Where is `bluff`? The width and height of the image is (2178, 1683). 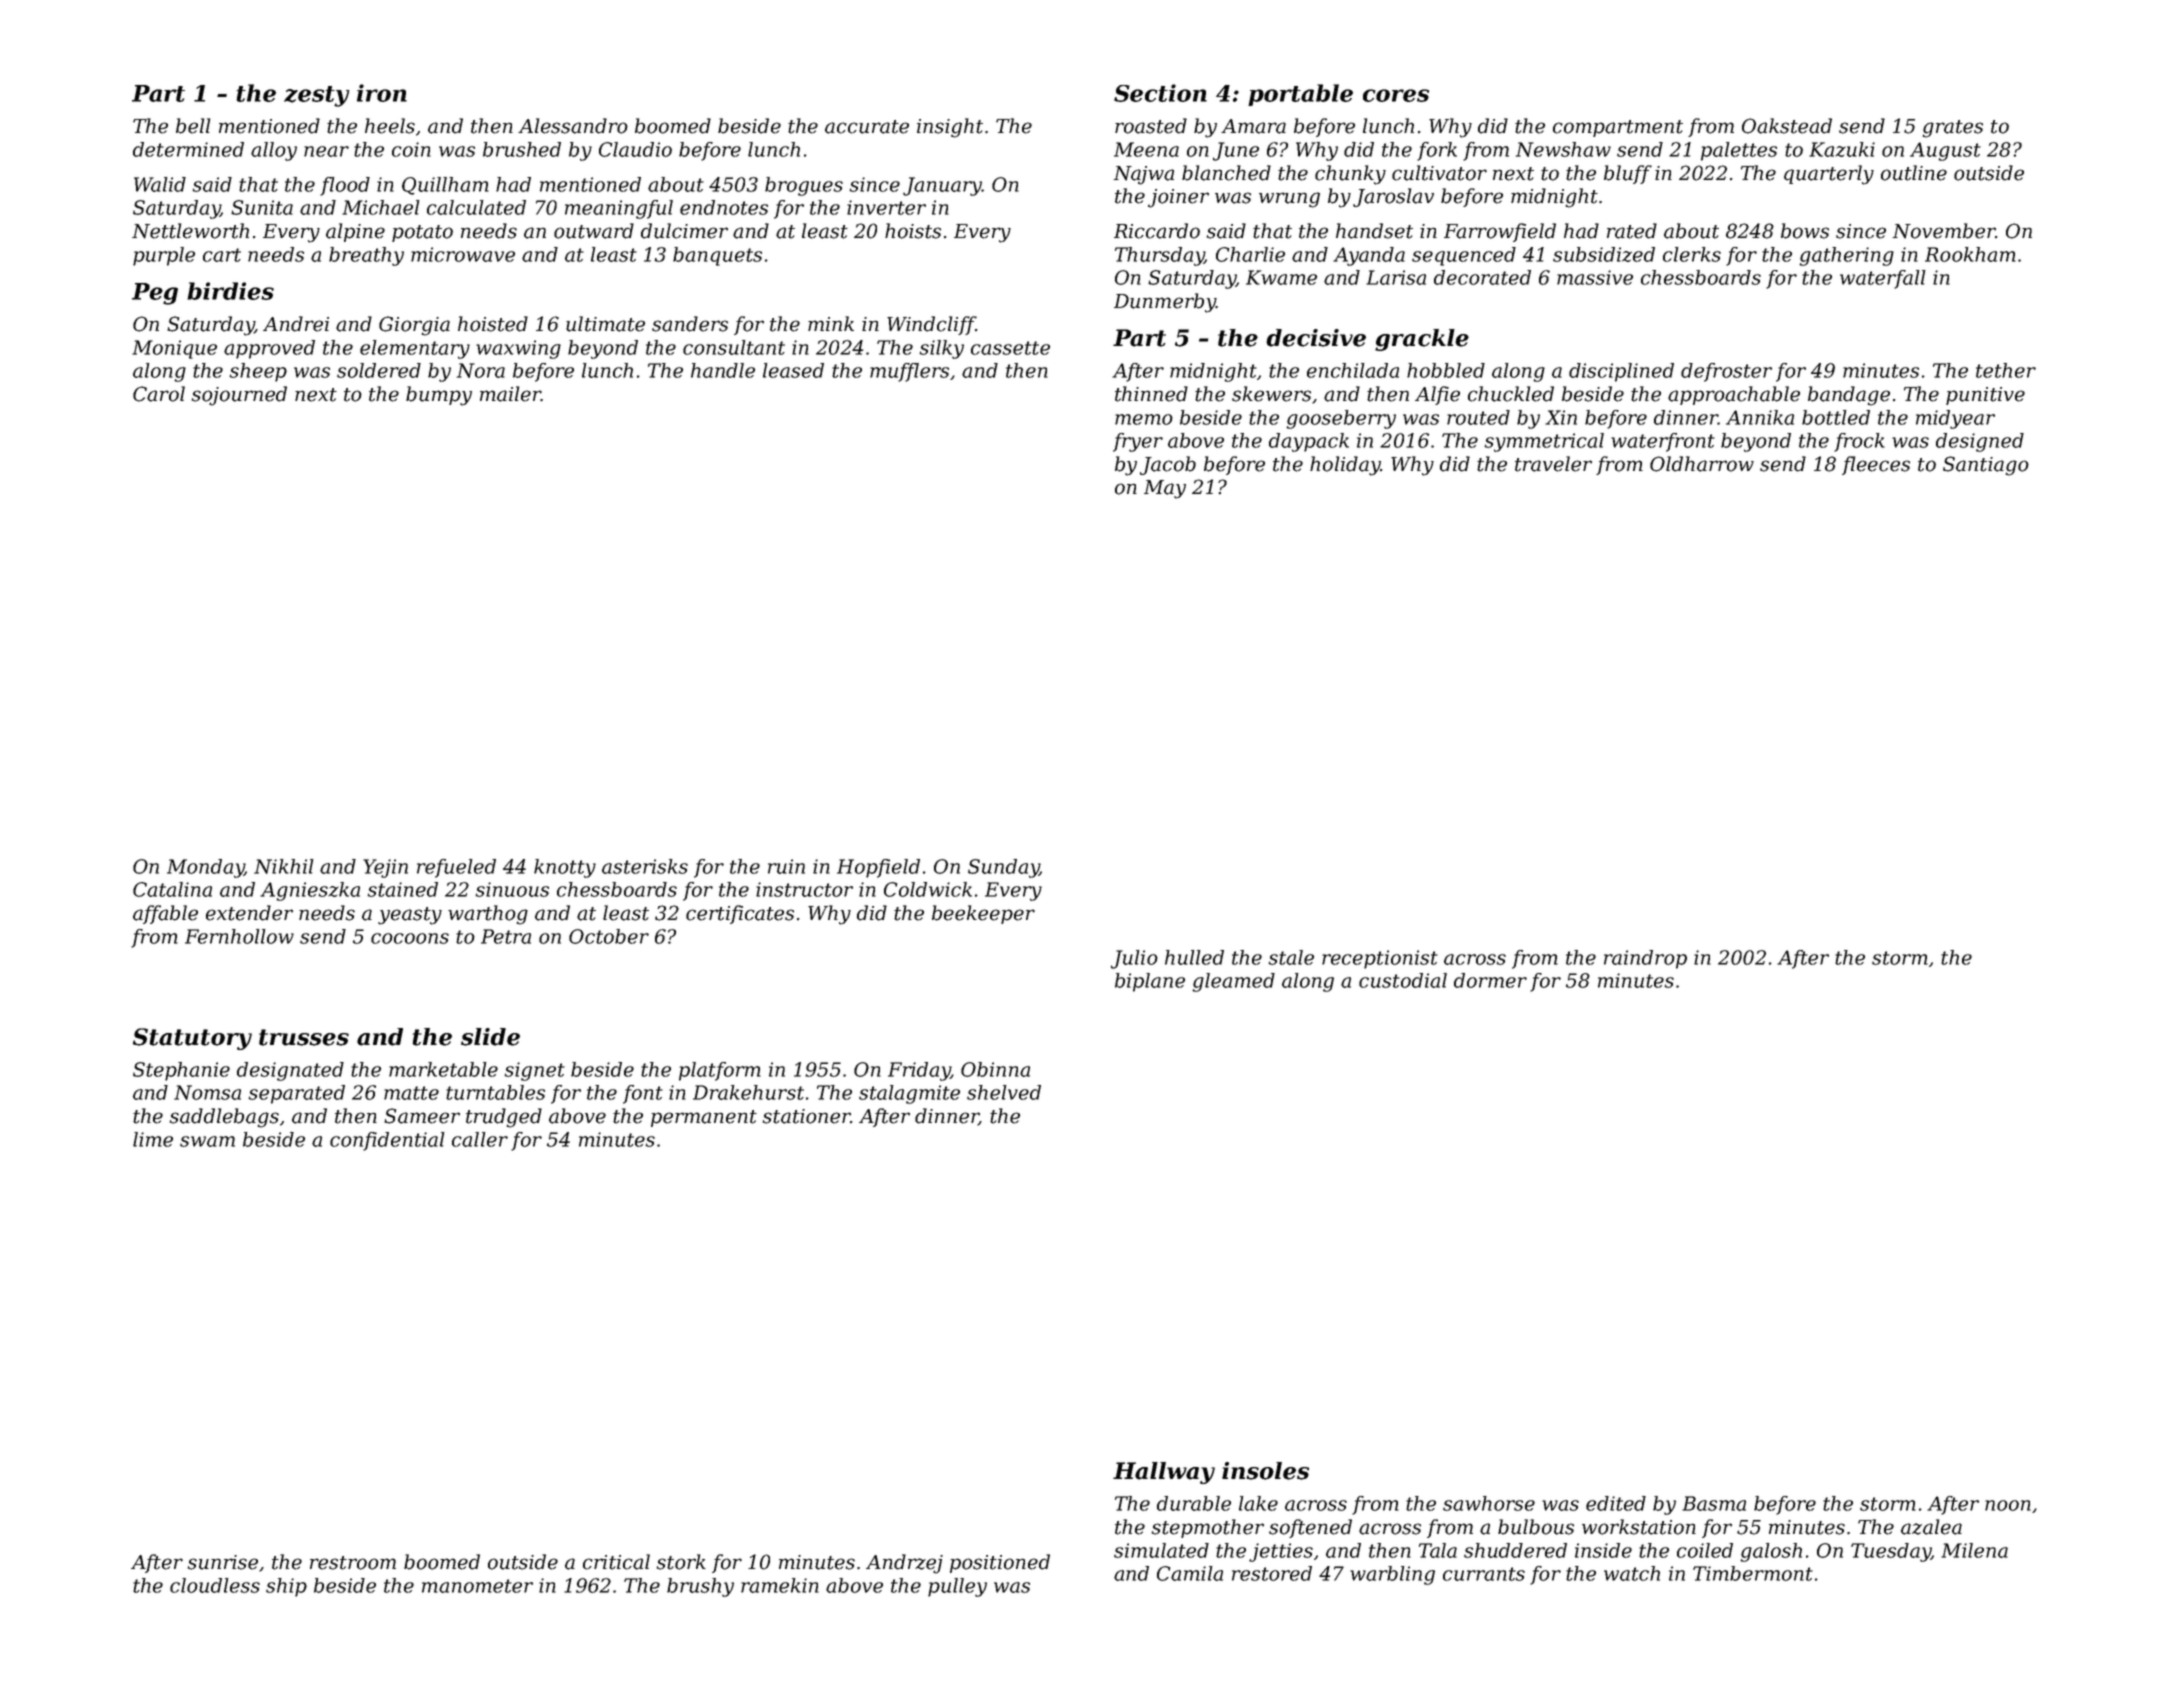 bluff is located at coordinates (1628, 174).
